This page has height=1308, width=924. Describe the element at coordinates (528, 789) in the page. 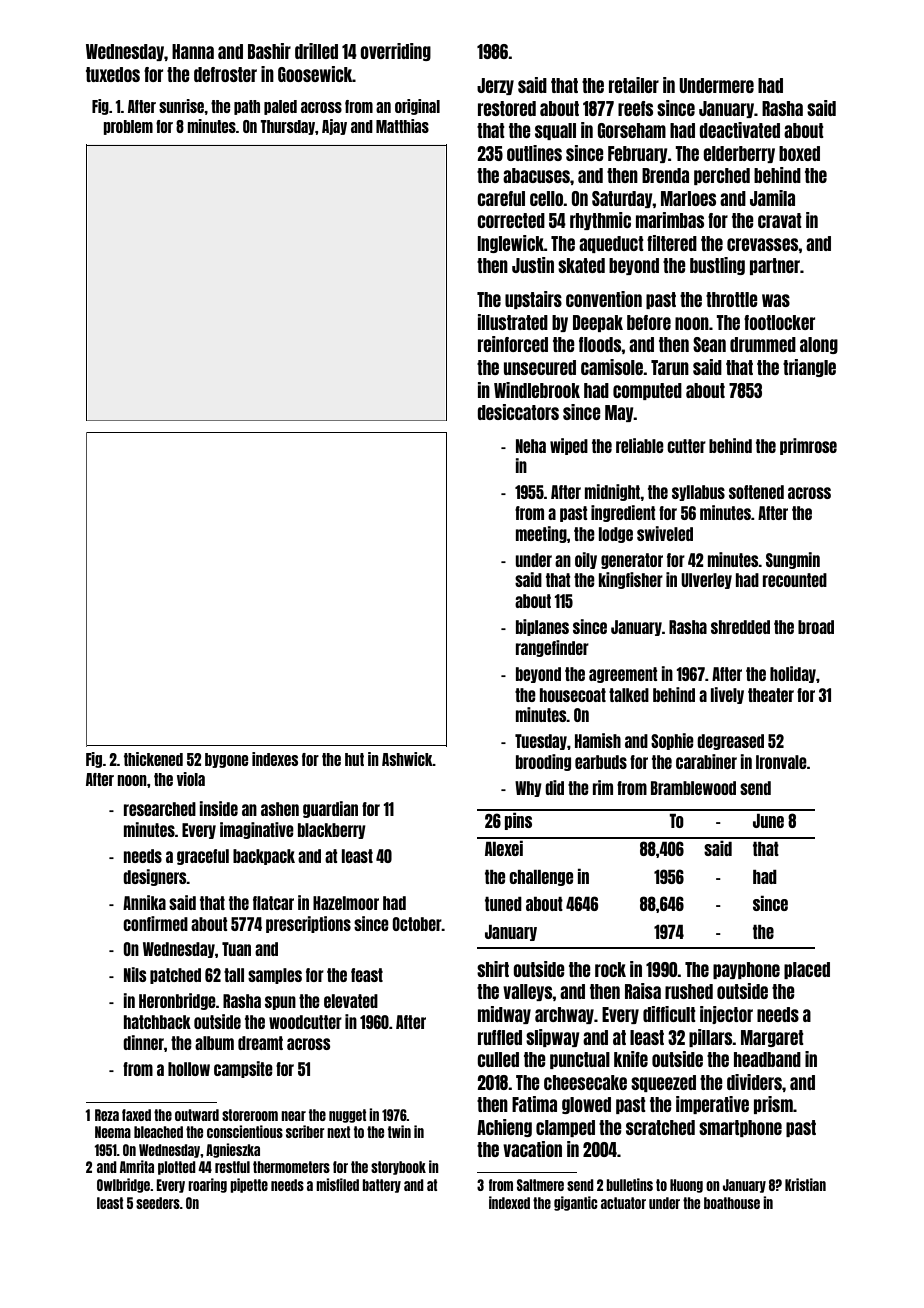

I see `Why` at that location.
